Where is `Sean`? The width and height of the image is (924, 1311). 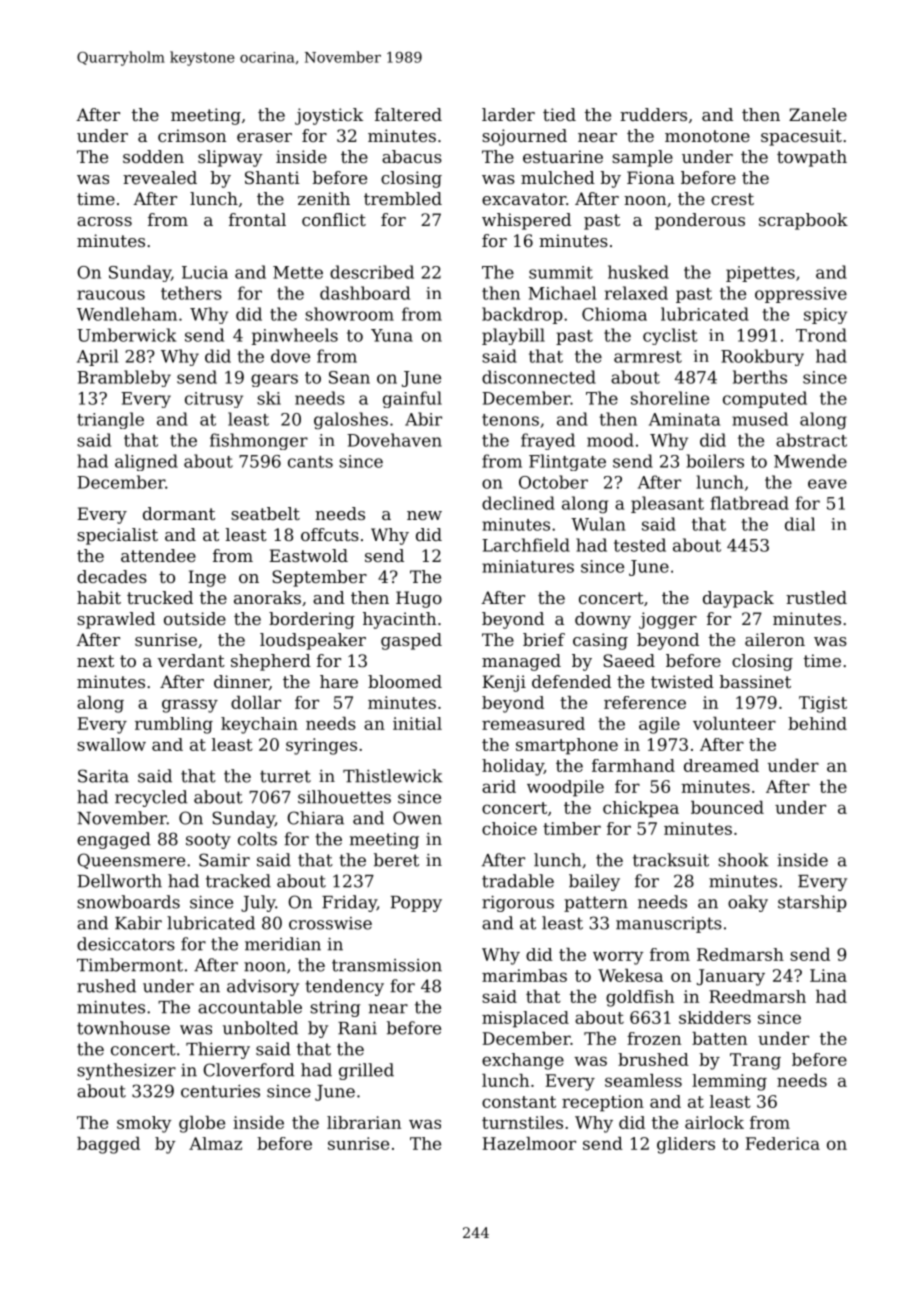 Sean is located at coordinates (349, 377).
